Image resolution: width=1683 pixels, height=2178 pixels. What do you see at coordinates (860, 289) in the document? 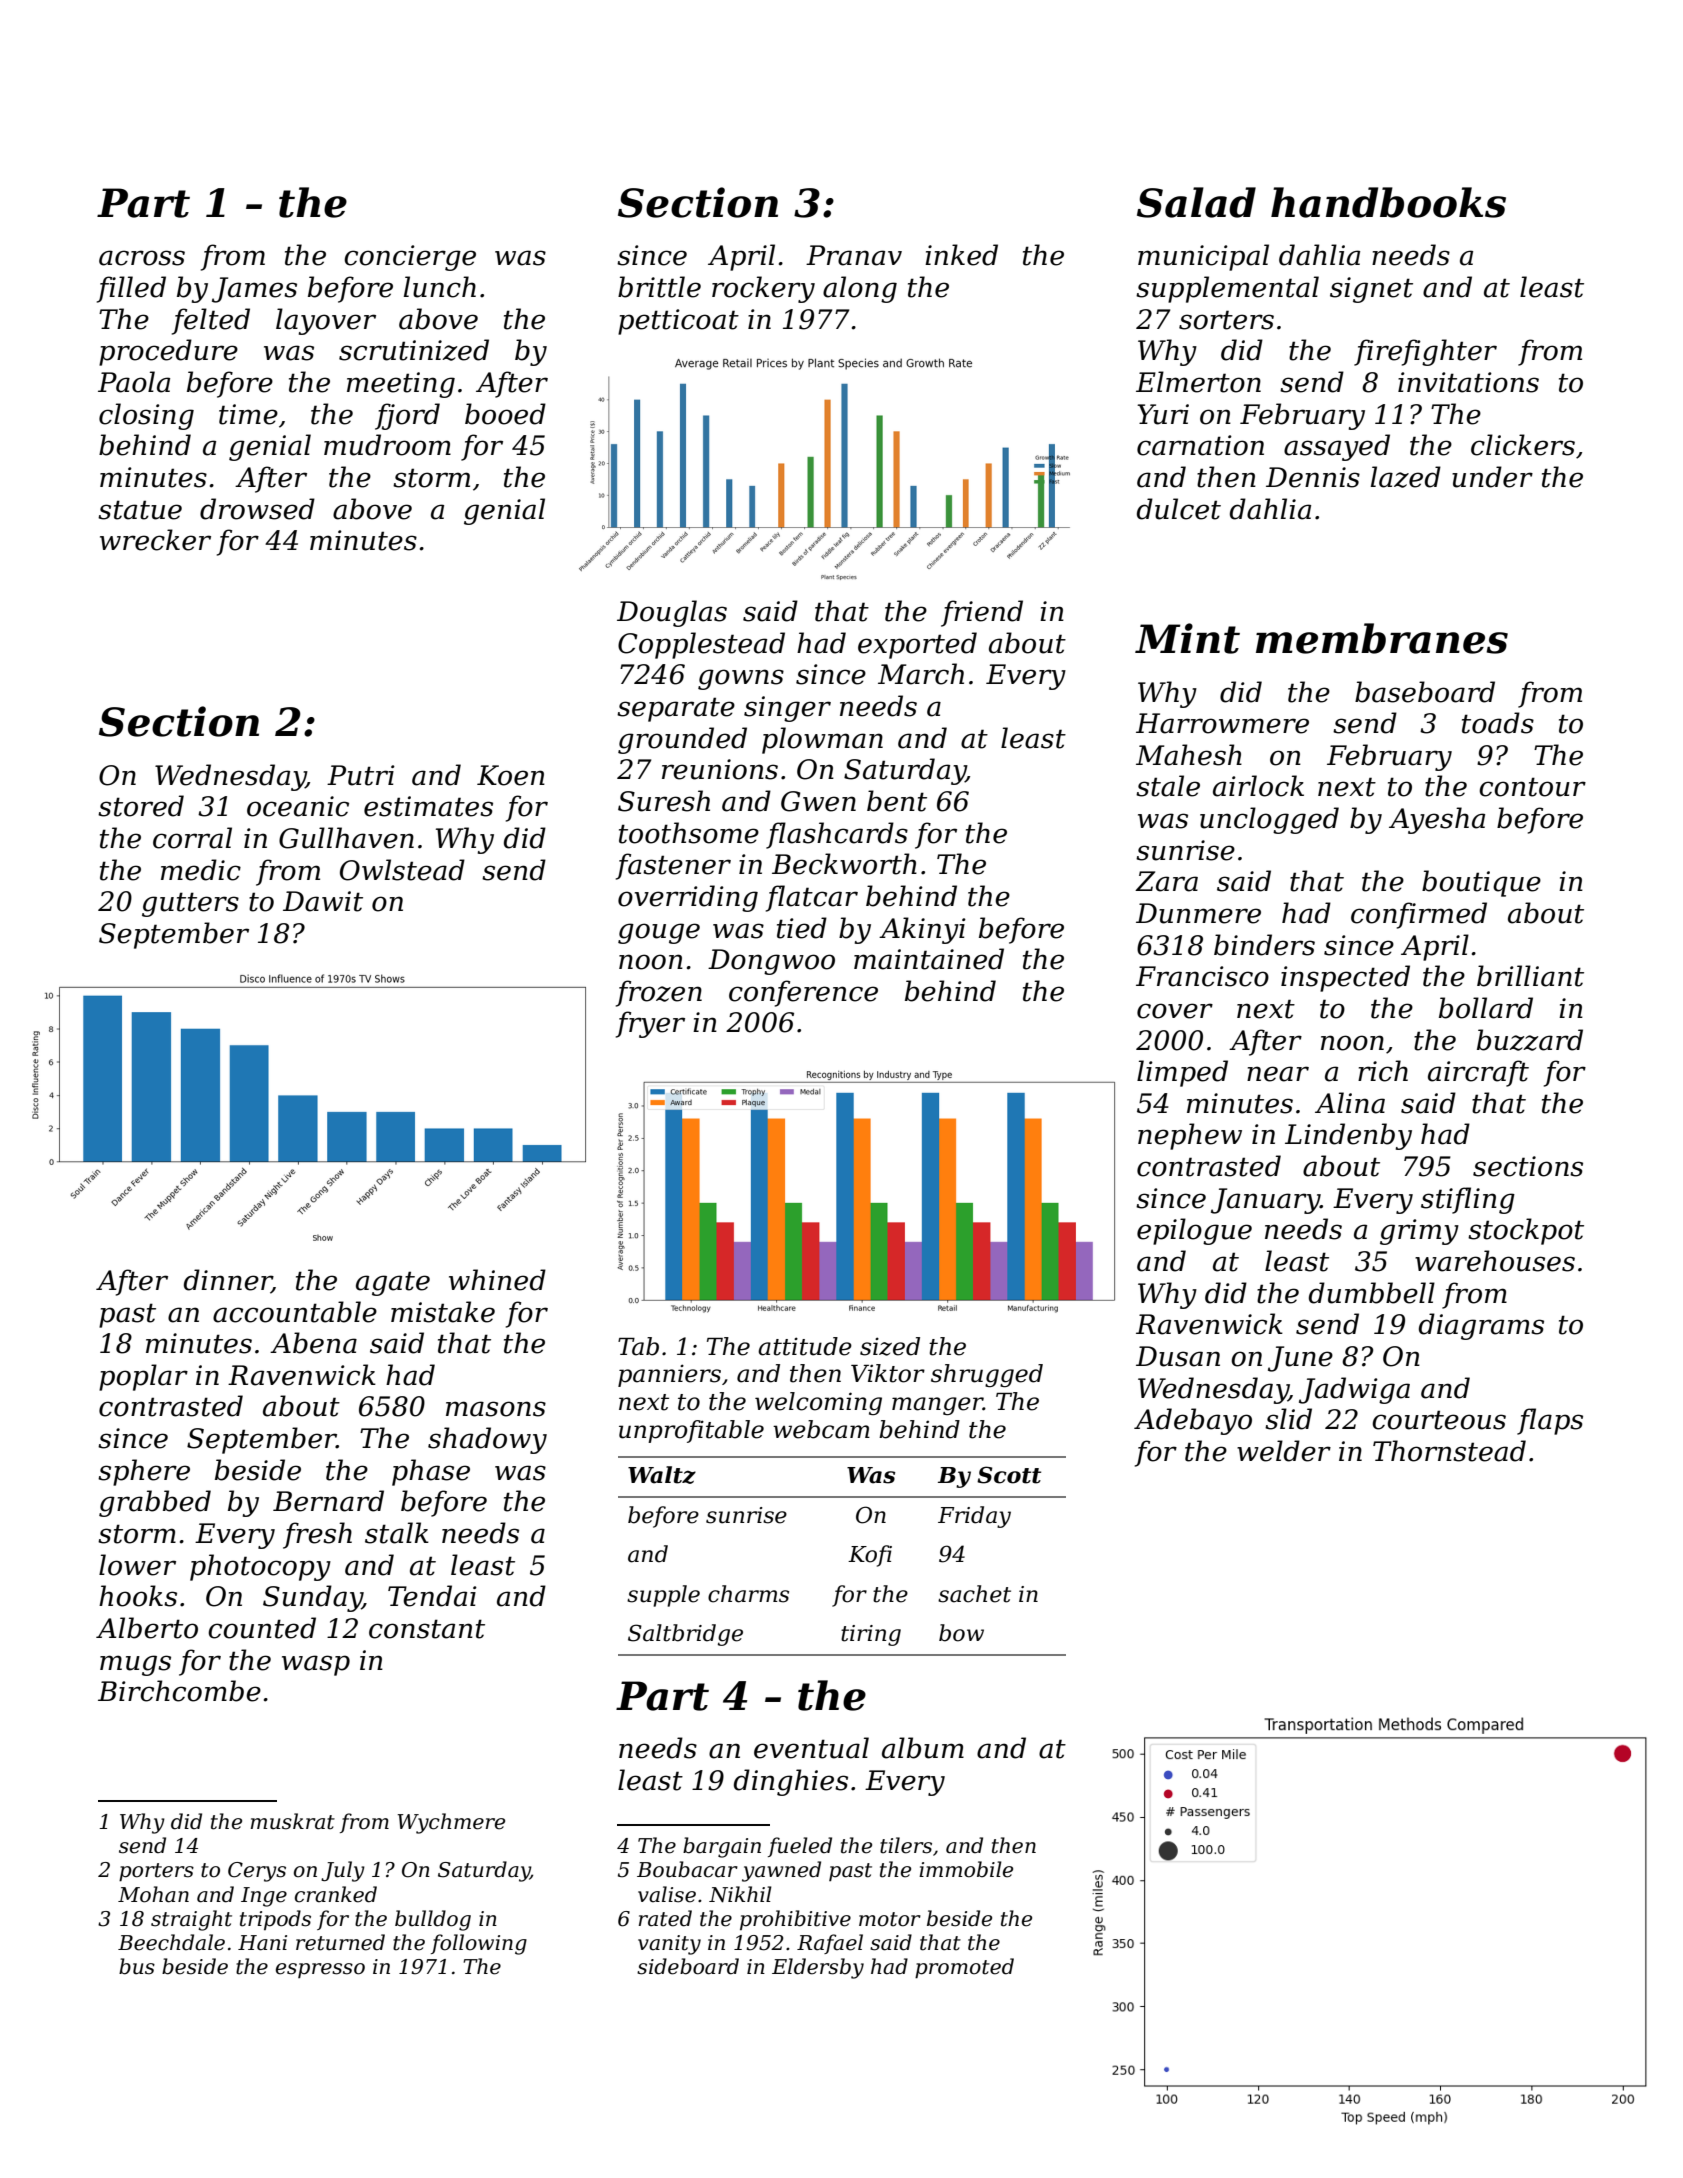
I see `along` at bounding box center [860, 289].
